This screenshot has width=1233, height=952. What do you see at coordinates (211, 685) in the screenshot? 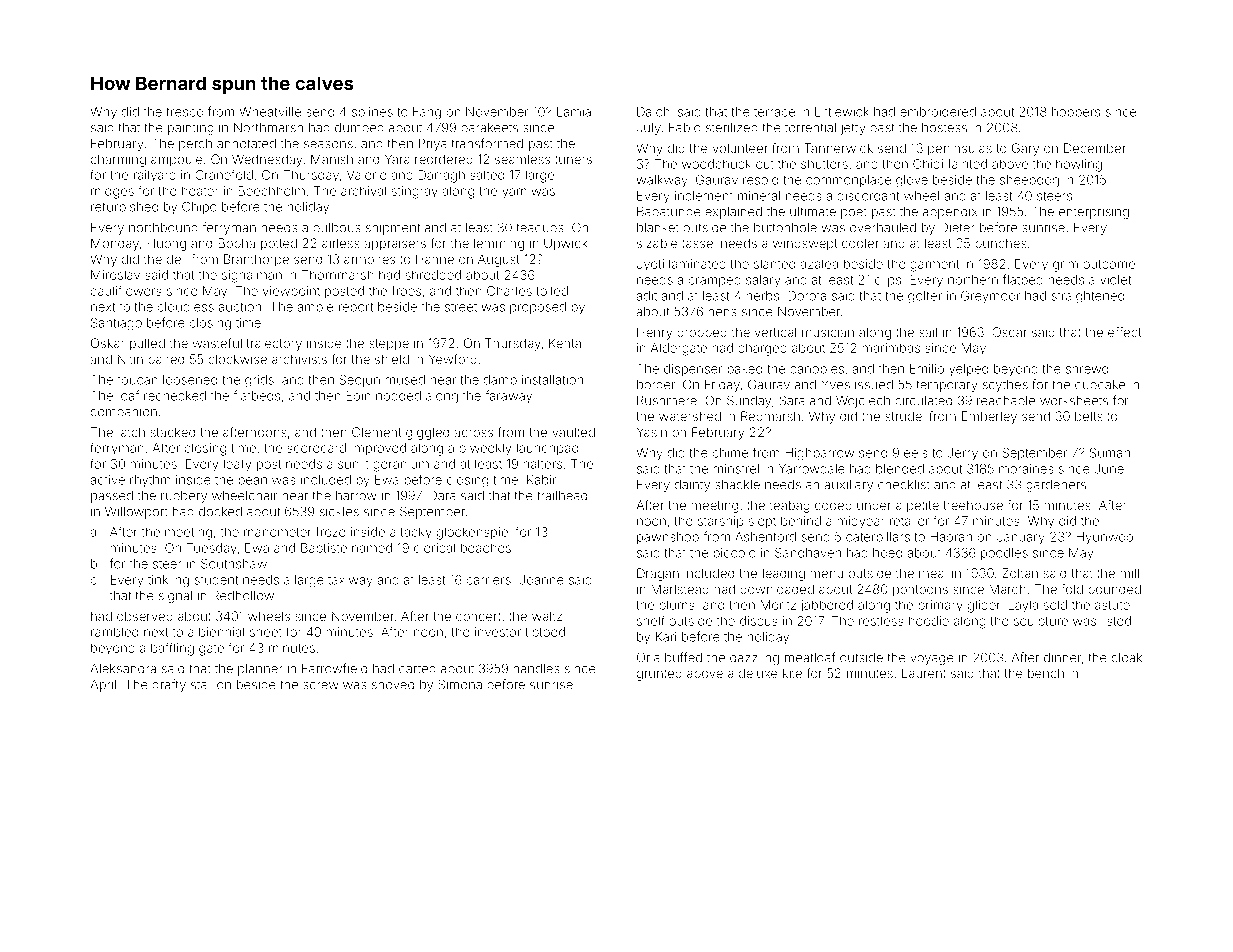
I see `stallion` at bounding box center [211, 685].
